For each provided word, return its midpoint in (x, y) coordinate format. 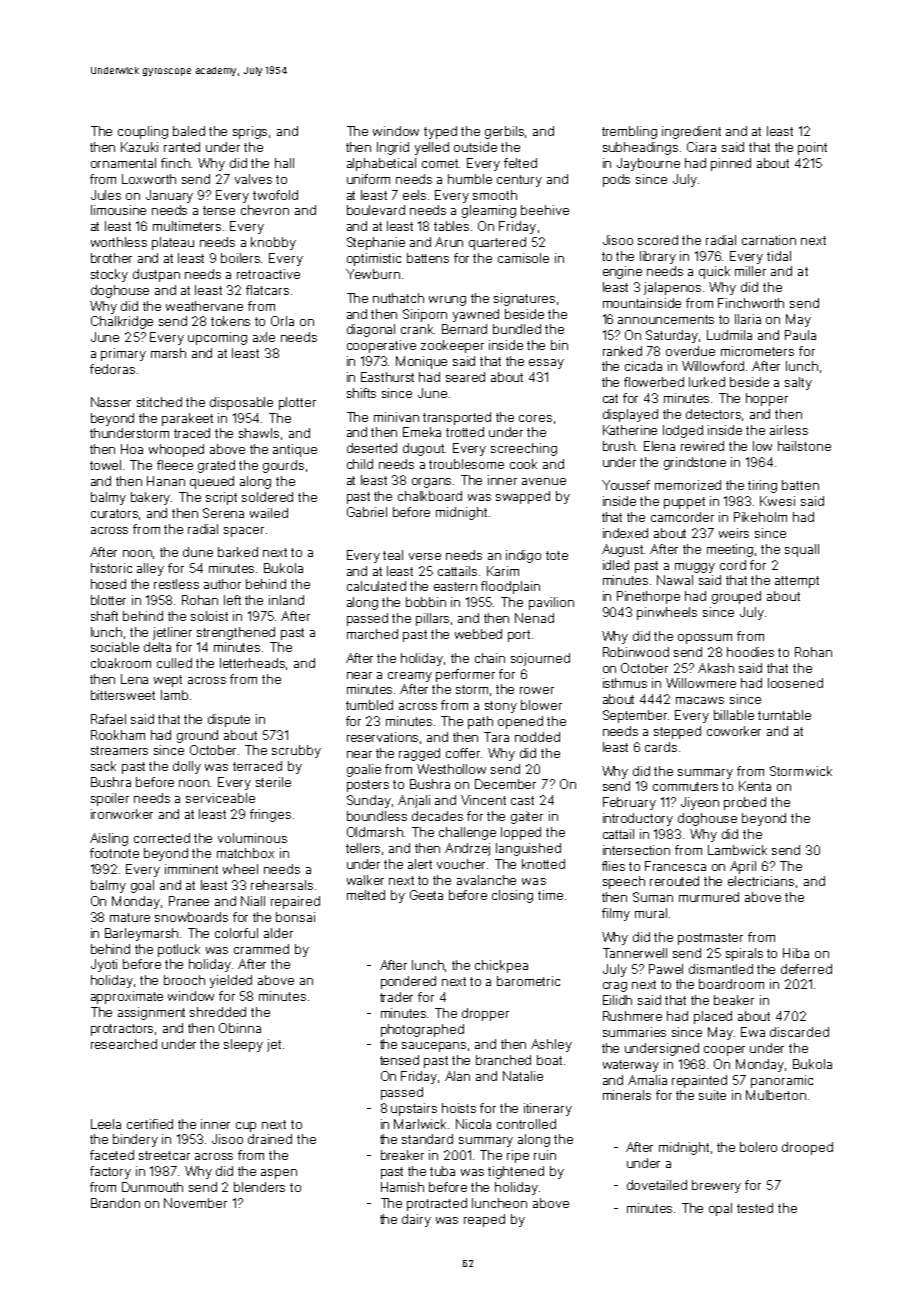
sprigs (250, 132)
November (195, 1203)
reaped (484, 1220)
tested (755, 1208)
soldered (267, 497)
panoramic (782, 1081)
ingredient (691, 132)
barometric (528, 981)
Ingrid (393, 148)
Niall (253, 901)
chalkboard (430, 496)
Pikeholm (760, 517)
